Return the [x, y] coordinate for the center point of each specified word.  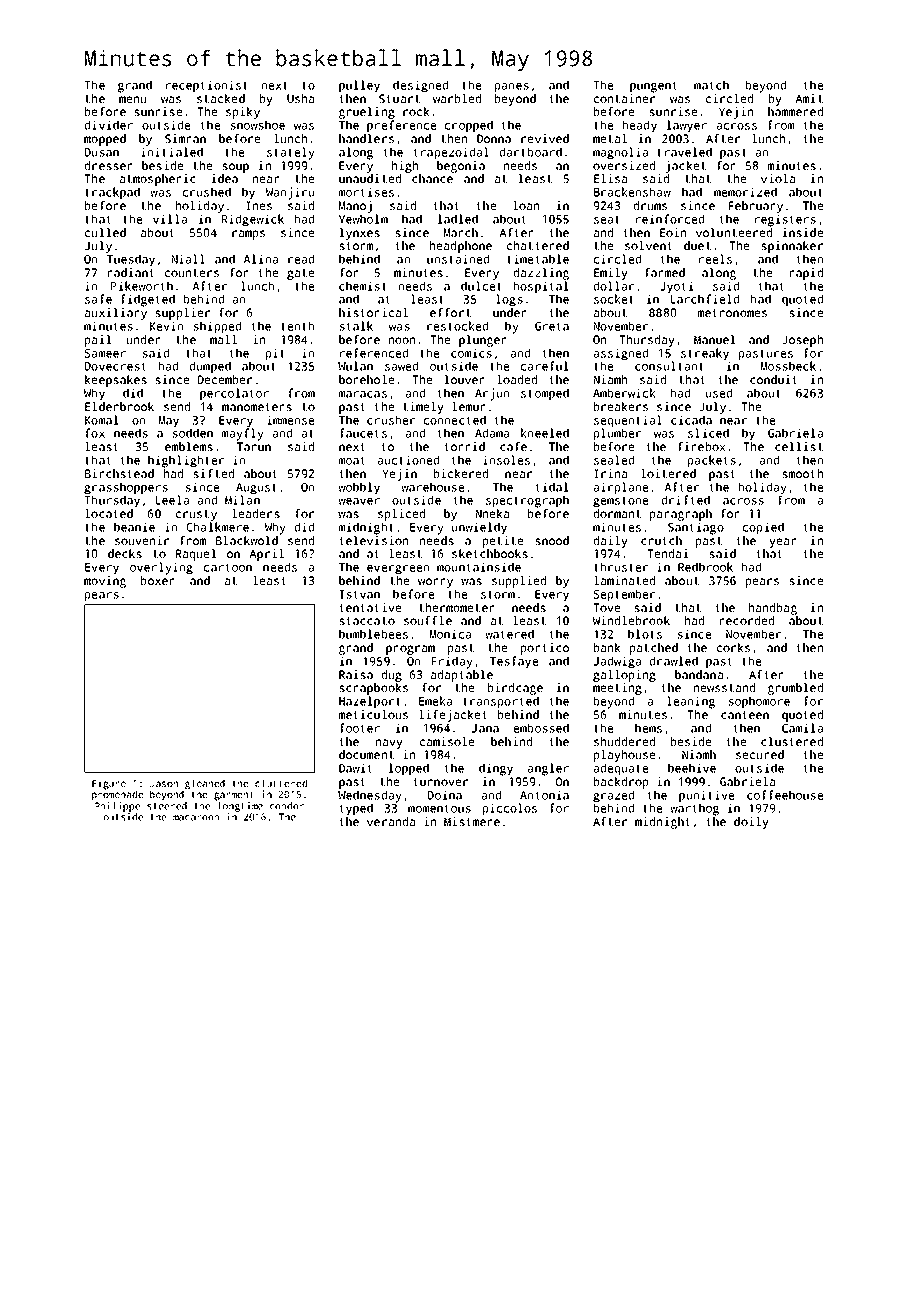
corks [733, 647]
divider [109, 125]
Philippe [117, 807]
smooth [802, 473]
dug [392, 676]
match [711, 85]
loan [526, 205]
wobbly [359, 488]
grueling [367, 113]
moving [105, 582]
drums [650, 205]
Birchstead [119, 473]
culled [105, 232]
